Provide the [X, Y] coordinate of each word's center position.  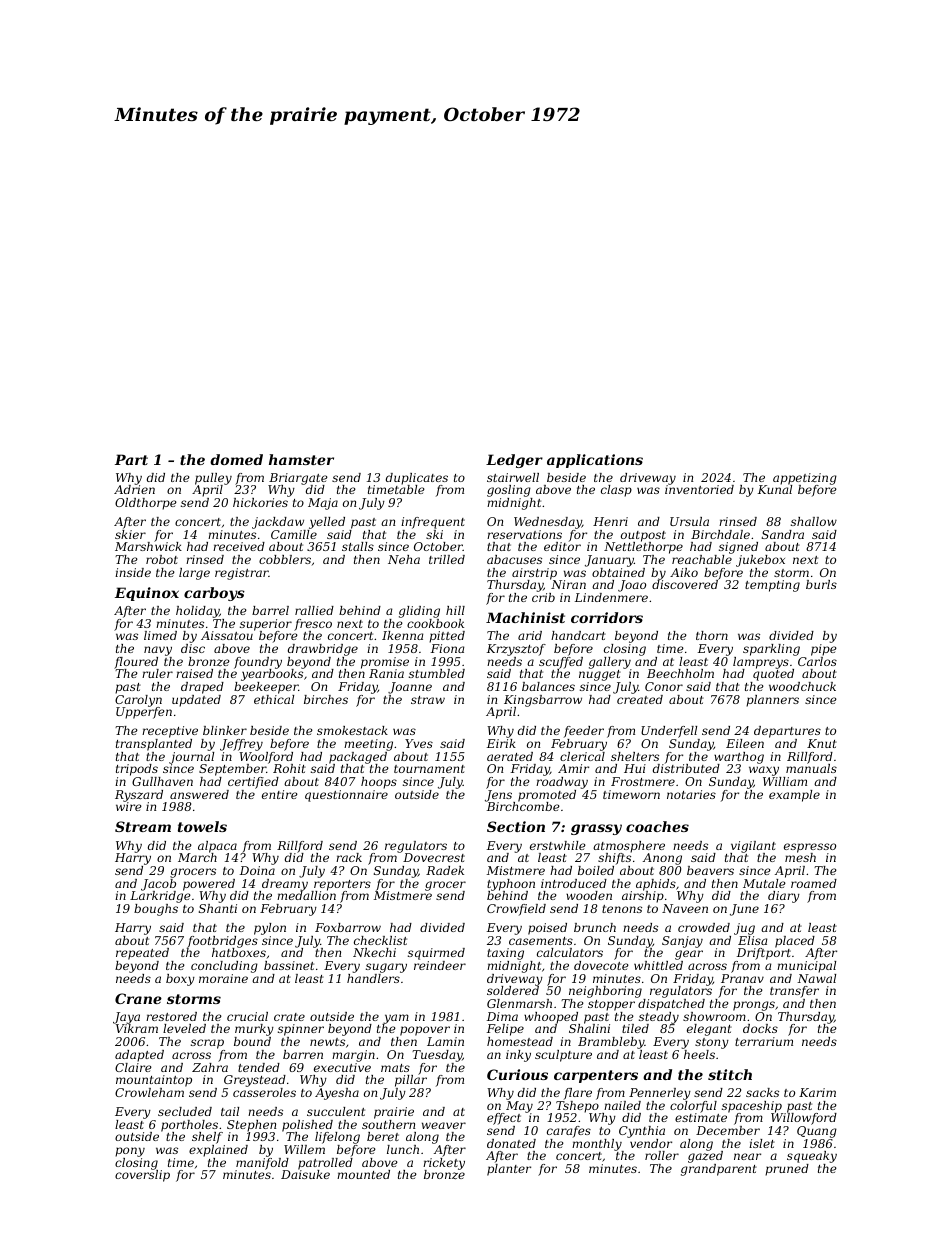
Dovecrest [434, 857]
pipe [824, 650]
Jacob [158, 885]
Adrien [134, 489]
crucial [247, 1016]
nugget [600, 675]
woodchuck [802, 686]
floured [136, 663]
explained [218, 1151]
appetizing [805, 479]
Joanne [410, 688]
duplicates [417, 479]
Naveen [685, 908]
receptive [170, 732]
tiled [635, 1028]
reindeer [440, 965]
